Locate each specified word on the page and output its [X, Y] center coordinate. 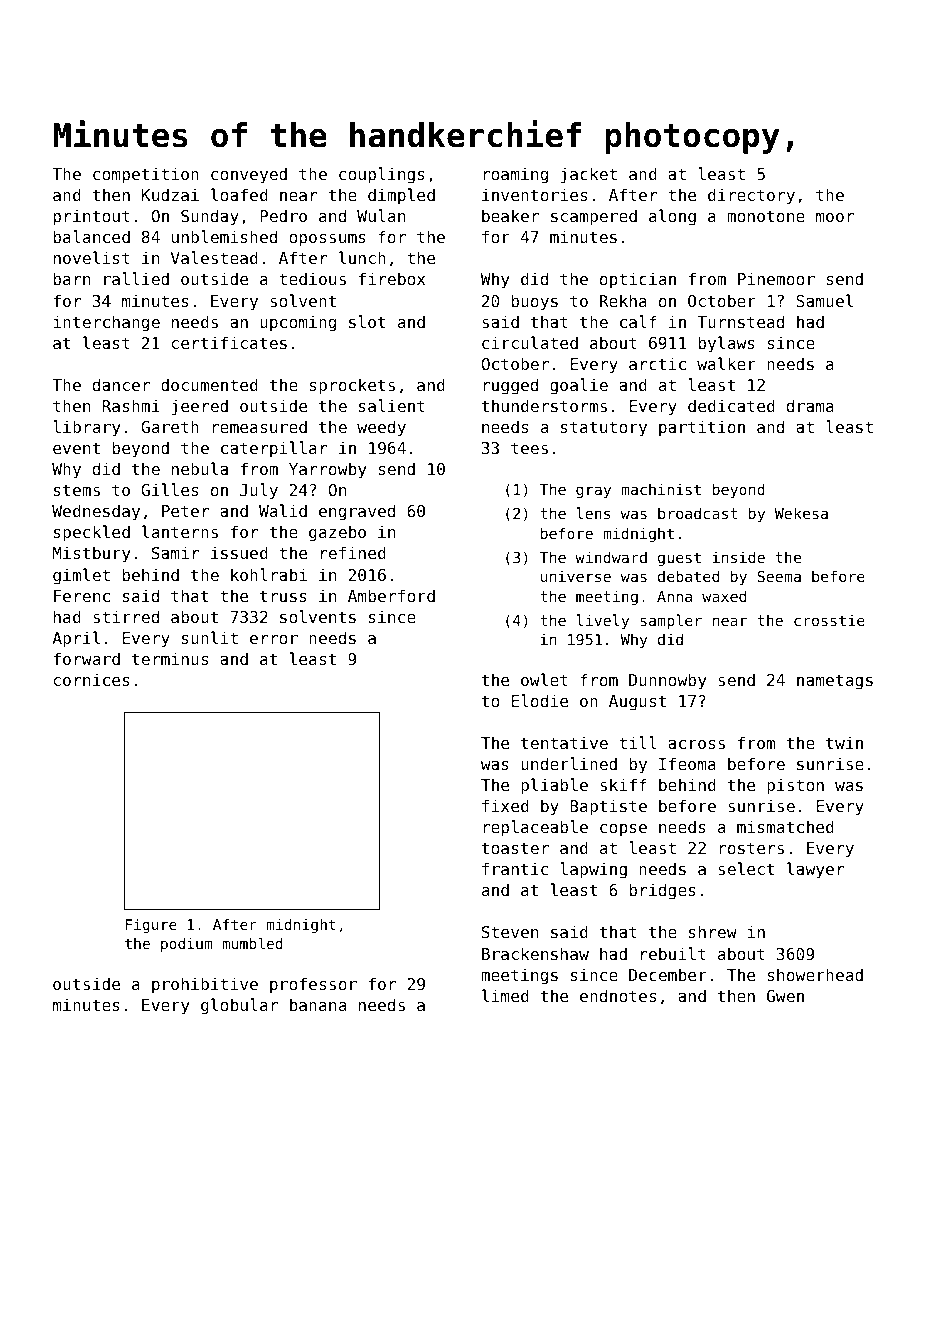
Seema [779, 576]
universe [576, 576]
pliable [554, 786]
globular [239, 1006]
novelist [92, 257]
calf [638, 321]
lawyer [815, 870]
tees [529, 448]
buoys [535, 302]
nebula [200, 468]
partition [702, 428]
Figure [151, 926]
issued [239, 552]
